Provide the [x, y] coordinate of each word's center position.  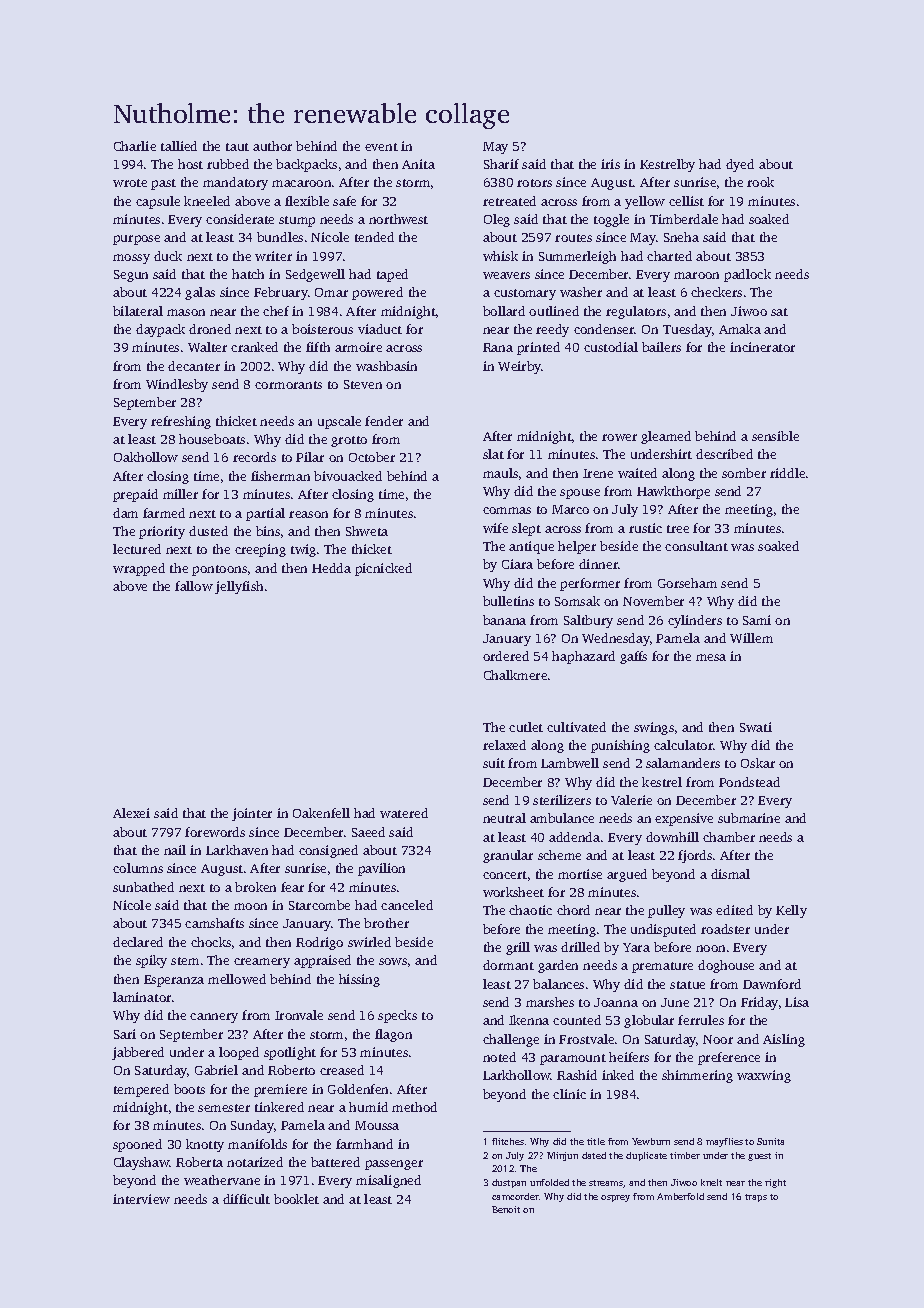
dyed [740, 165]
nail [175, 850]
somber [744, 473]
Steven [363, 384]
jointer [252, 814]
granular [508, 856]
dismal [730, 874]
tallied [179, 146]
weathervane [222, 1180]
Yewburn [651, 1141]
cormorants [288, 385]
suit [494, 763]
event [381, 147]
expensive [684, 819]
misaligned [388, 1181]
